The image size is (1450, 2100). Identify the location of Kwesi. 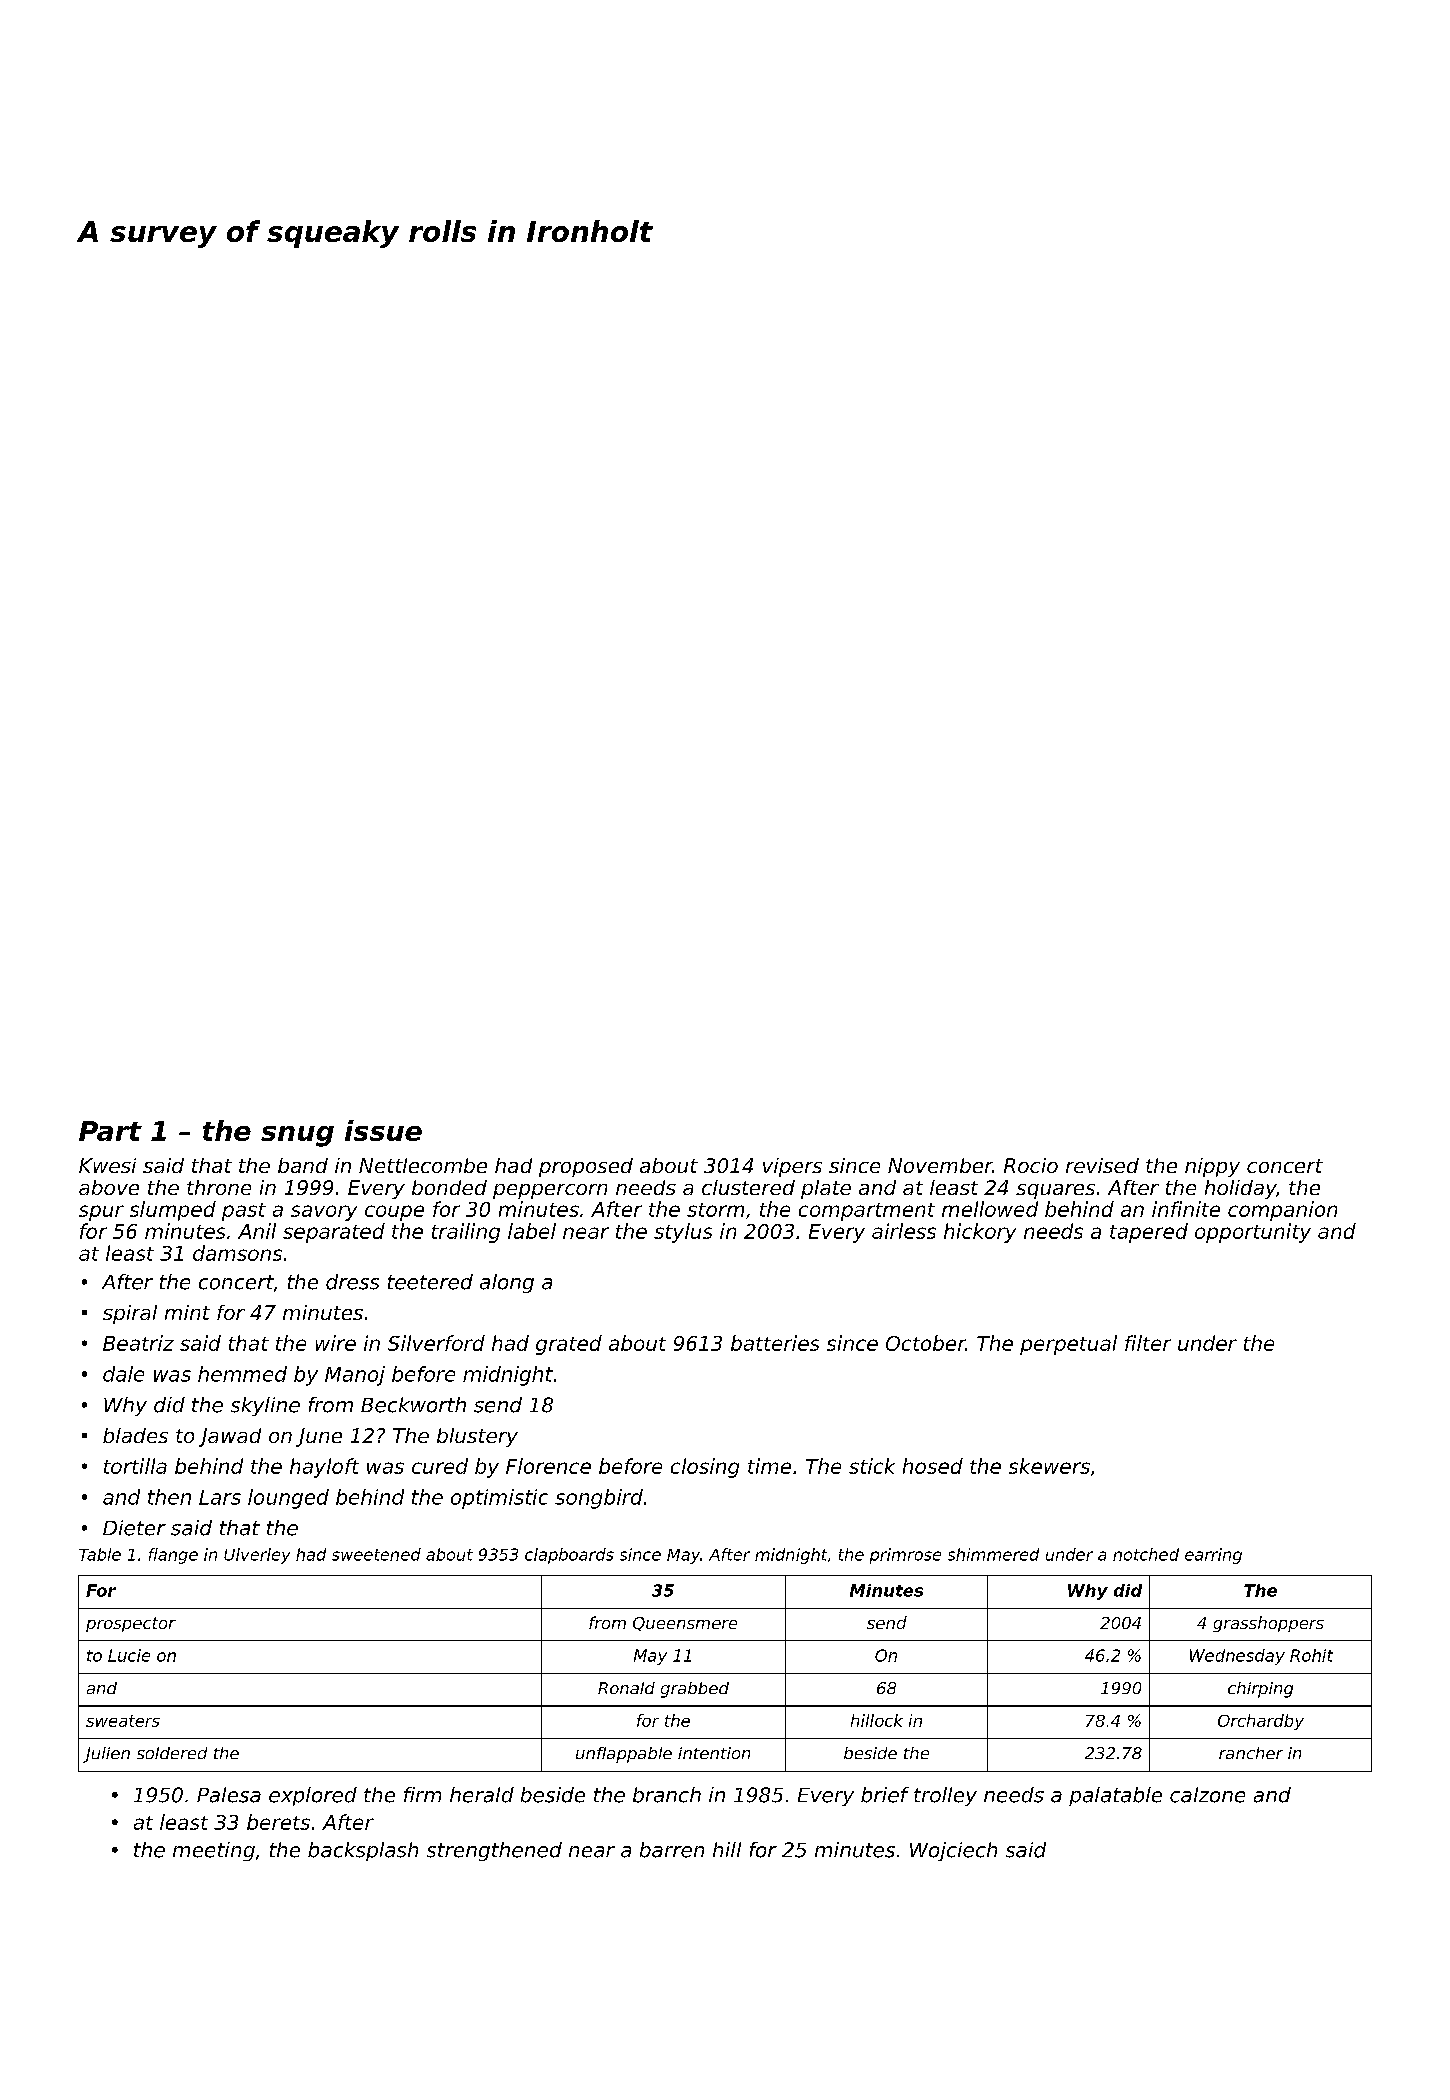
(107, 1165).
